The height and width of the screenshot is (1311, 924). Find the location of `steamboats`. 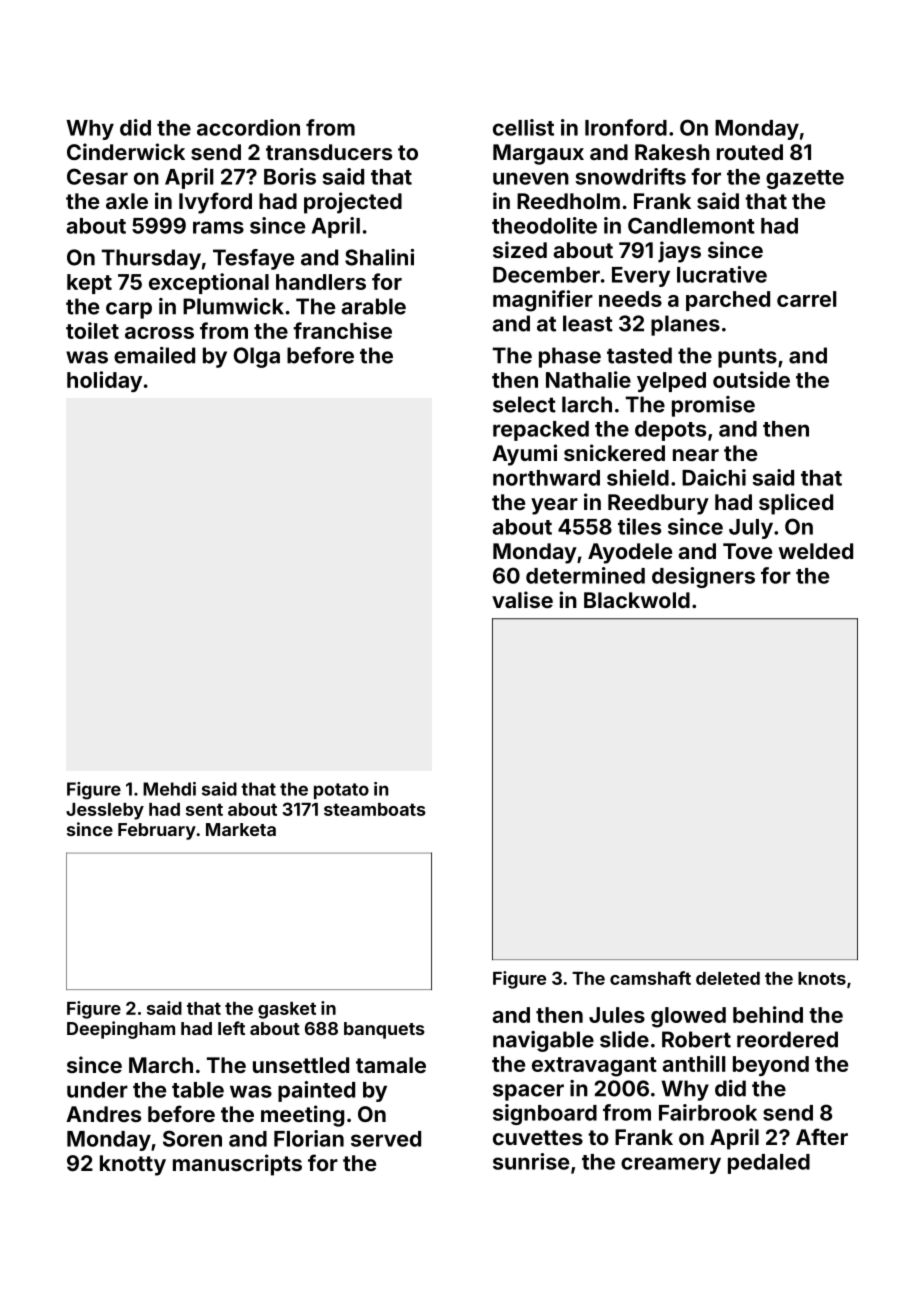

steamboats is located at coordinates (375, 809).
